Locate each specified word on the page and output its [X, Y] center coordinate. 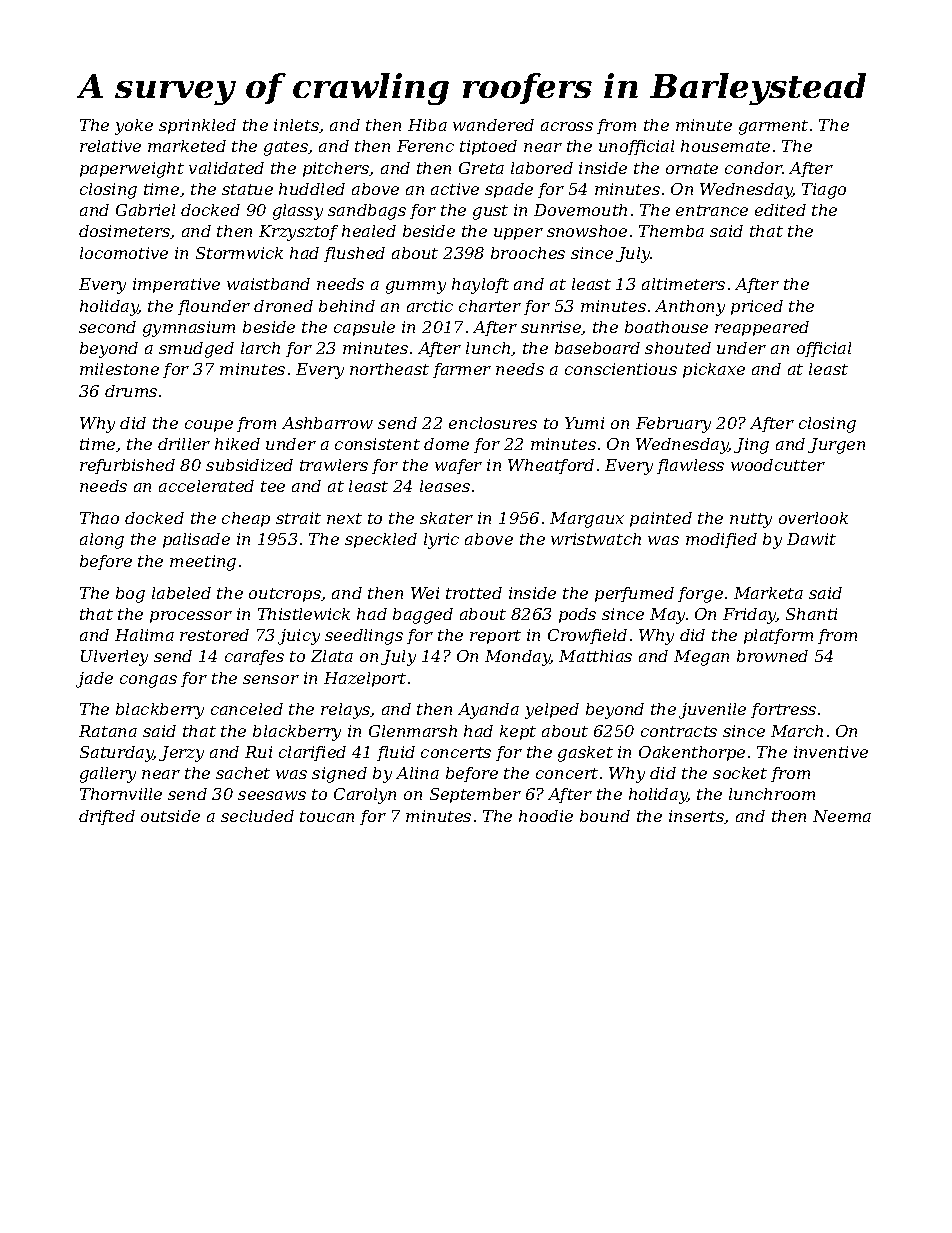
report [495, 637]
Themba [671, 231]
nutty [751, 520]
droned [283, 306]
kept [518, 732]
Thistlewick [304, 614]
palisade [196, 540]
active [455, 189]
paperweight [132, 170]
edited [780, 210]
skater [446, 518]
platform [778, 636]
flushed [354, 254]
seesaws [272, 795]
